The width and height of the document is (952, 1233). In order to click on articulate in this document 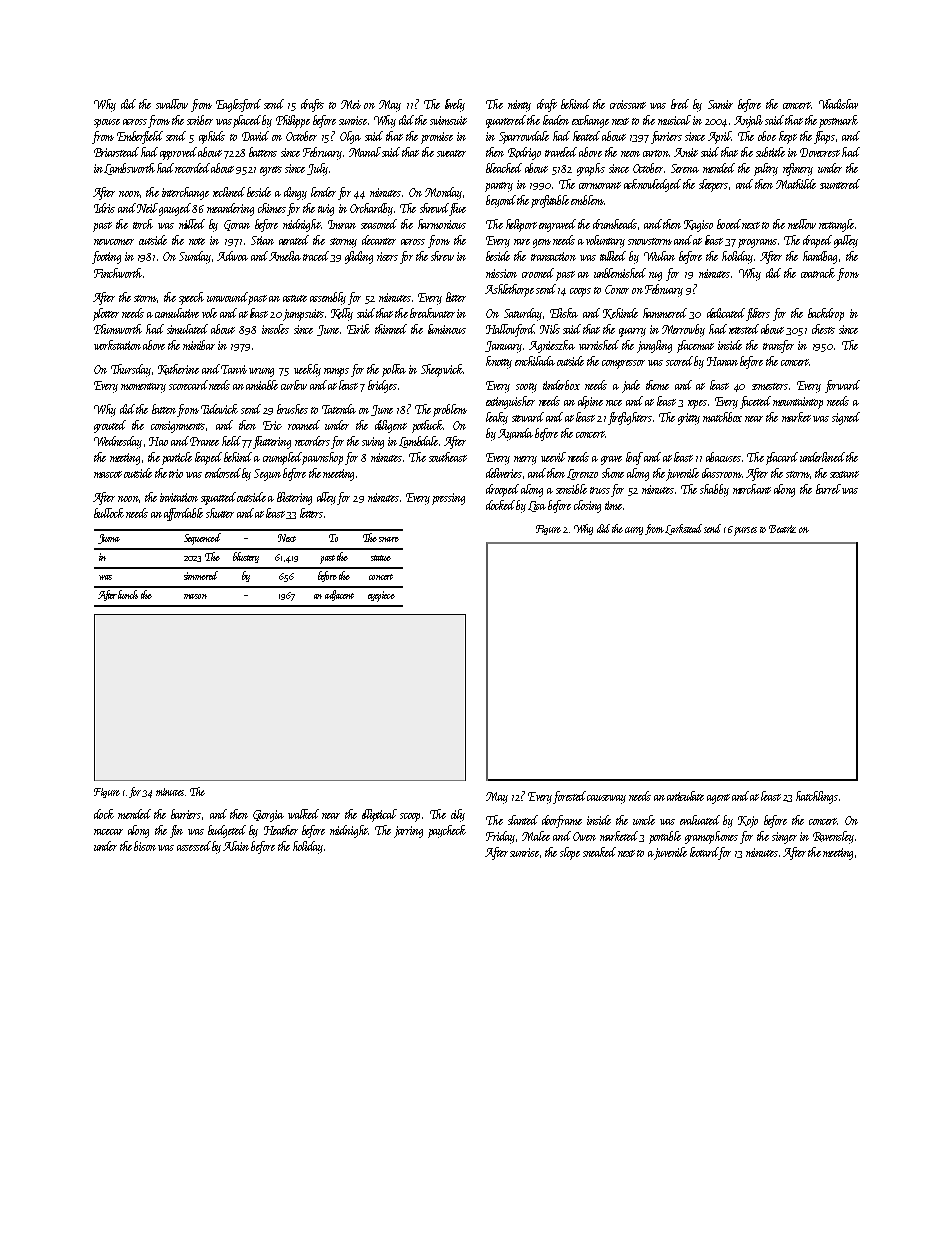, I will do `click(685, 796)`.
